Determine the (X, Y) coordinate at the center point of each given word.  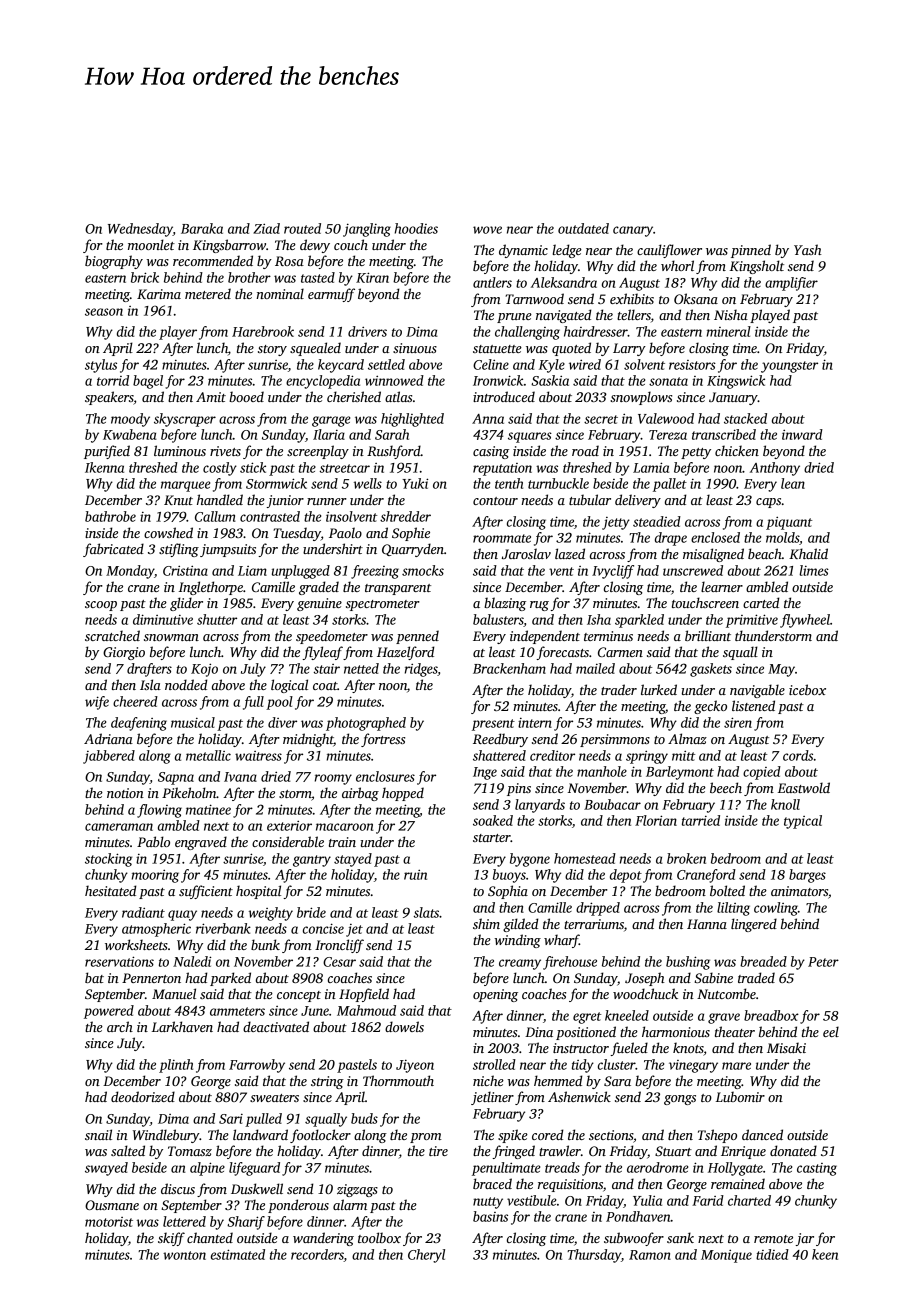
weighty (271, 914)
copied (762, 773)
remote (773, 1239)
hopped (403, 794)
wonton (184, 1255)
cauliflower (669, 251)
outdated (583, 228)
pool (279, 703)
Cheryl (426, 1256)
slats (426, 912)
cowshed (168, 532)
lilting (733, 909)
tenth (509, 483)
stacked (745, 418)
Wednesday (140, 230)
